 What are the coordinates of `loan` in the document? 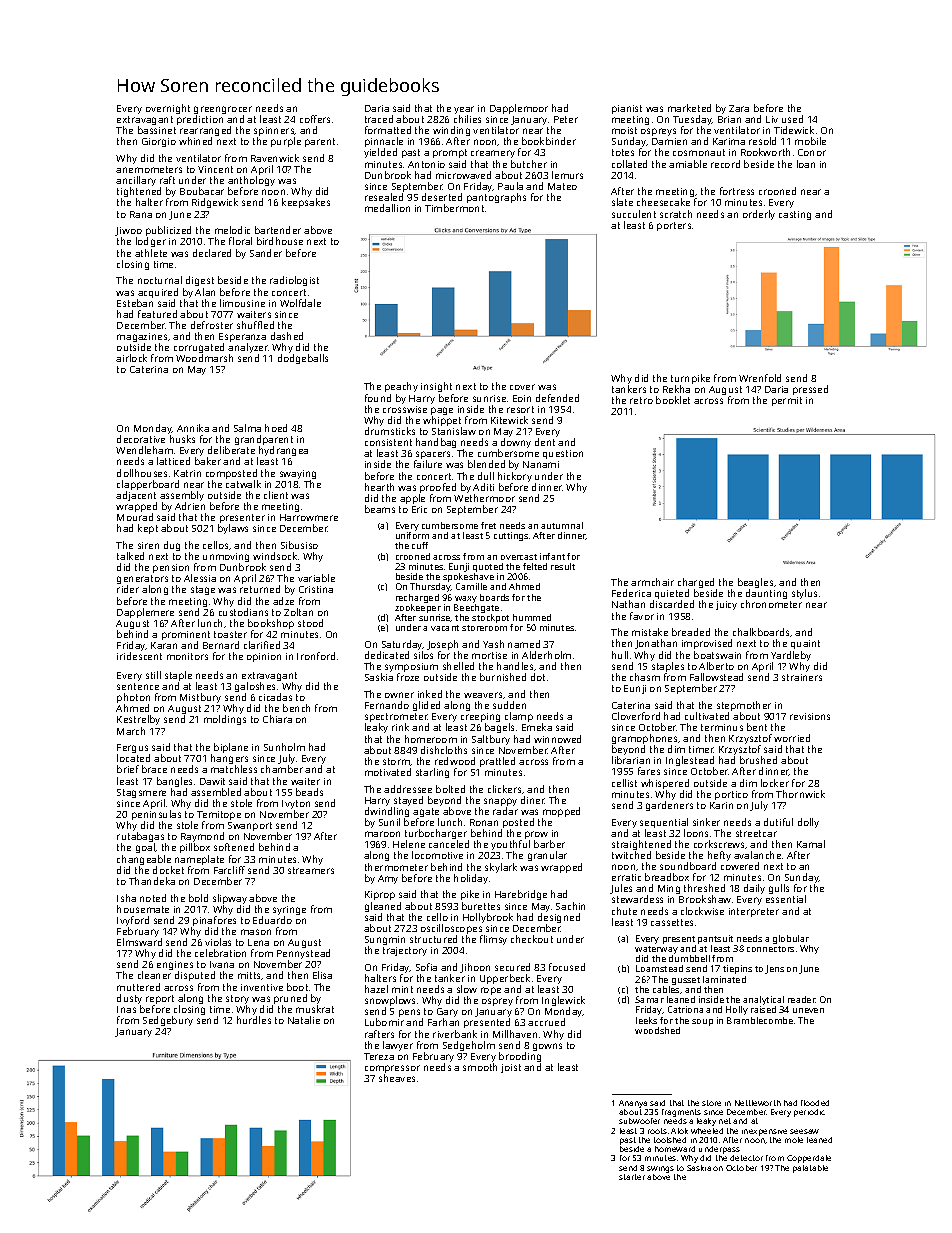 It's located at (806, 164).
